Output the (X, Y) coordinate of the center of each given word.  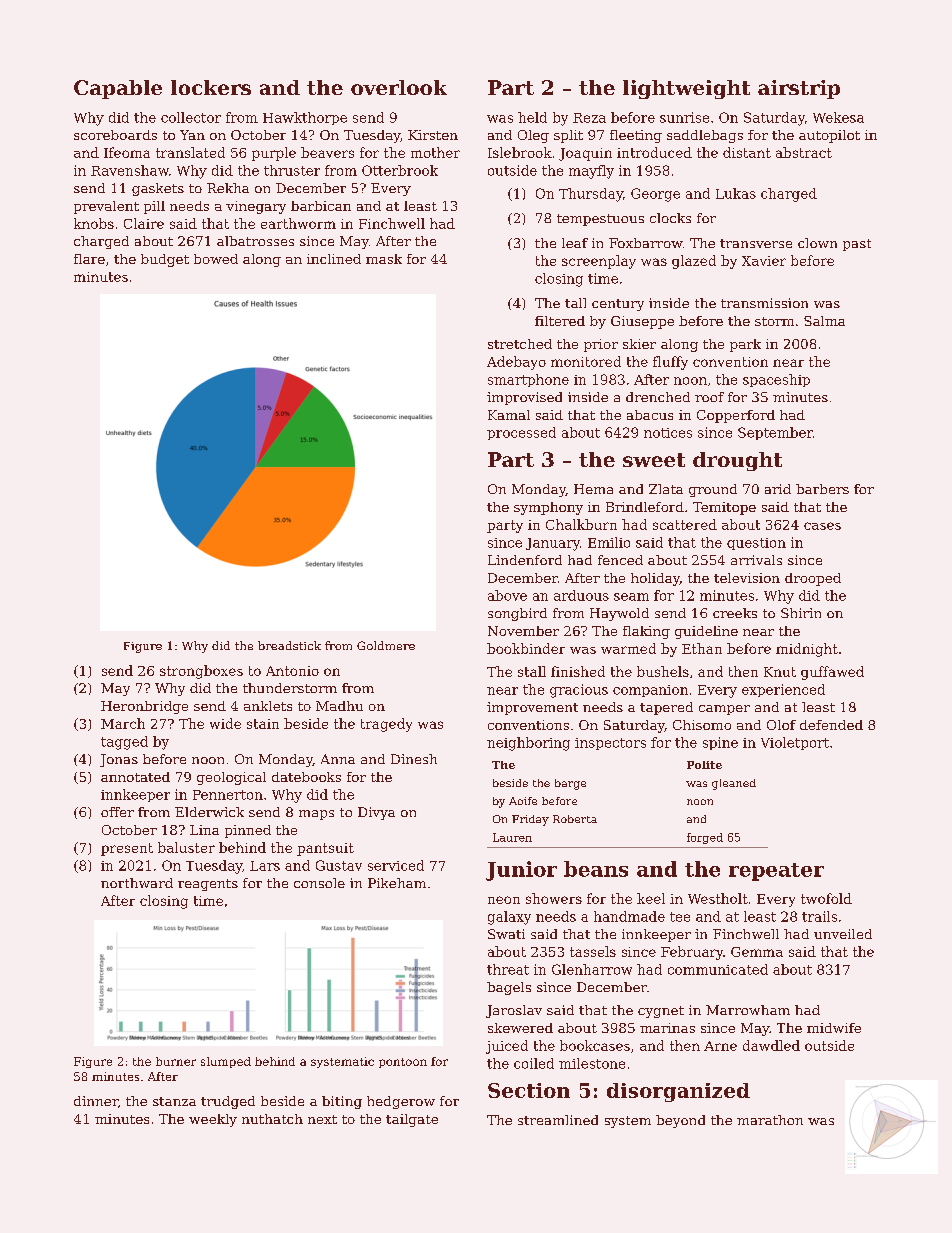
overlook (399, 87)
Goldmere (386, 645)
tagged (124, 743)
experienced (783, 690)
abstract (804, 152)
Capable (118, 89)
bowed (216, 259)
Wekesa (838, 117)
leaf (575, 243)
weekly (213, 1120)
